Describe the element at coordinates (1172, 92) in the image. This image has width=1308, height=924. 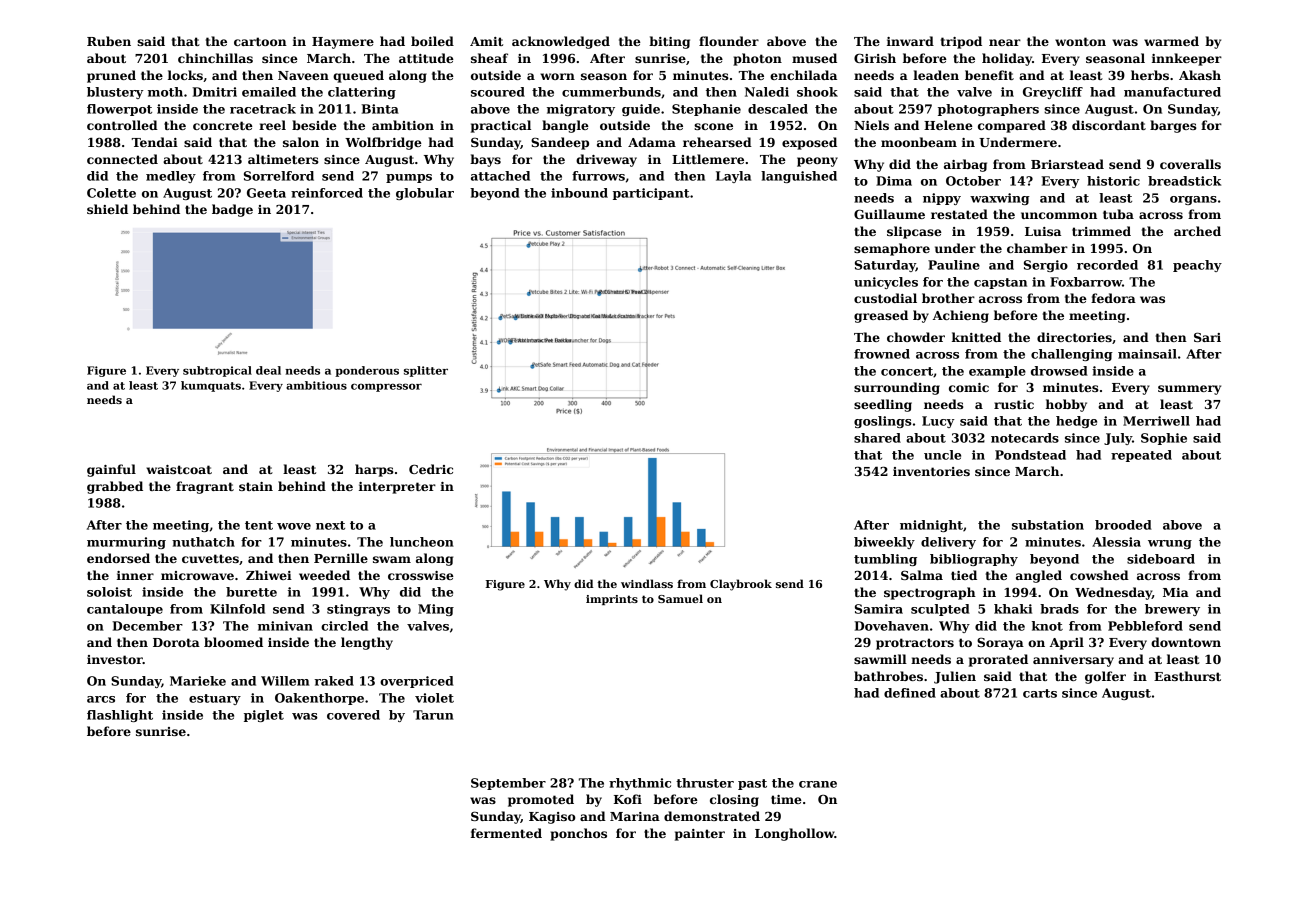
I see `manufactured` at that location.
